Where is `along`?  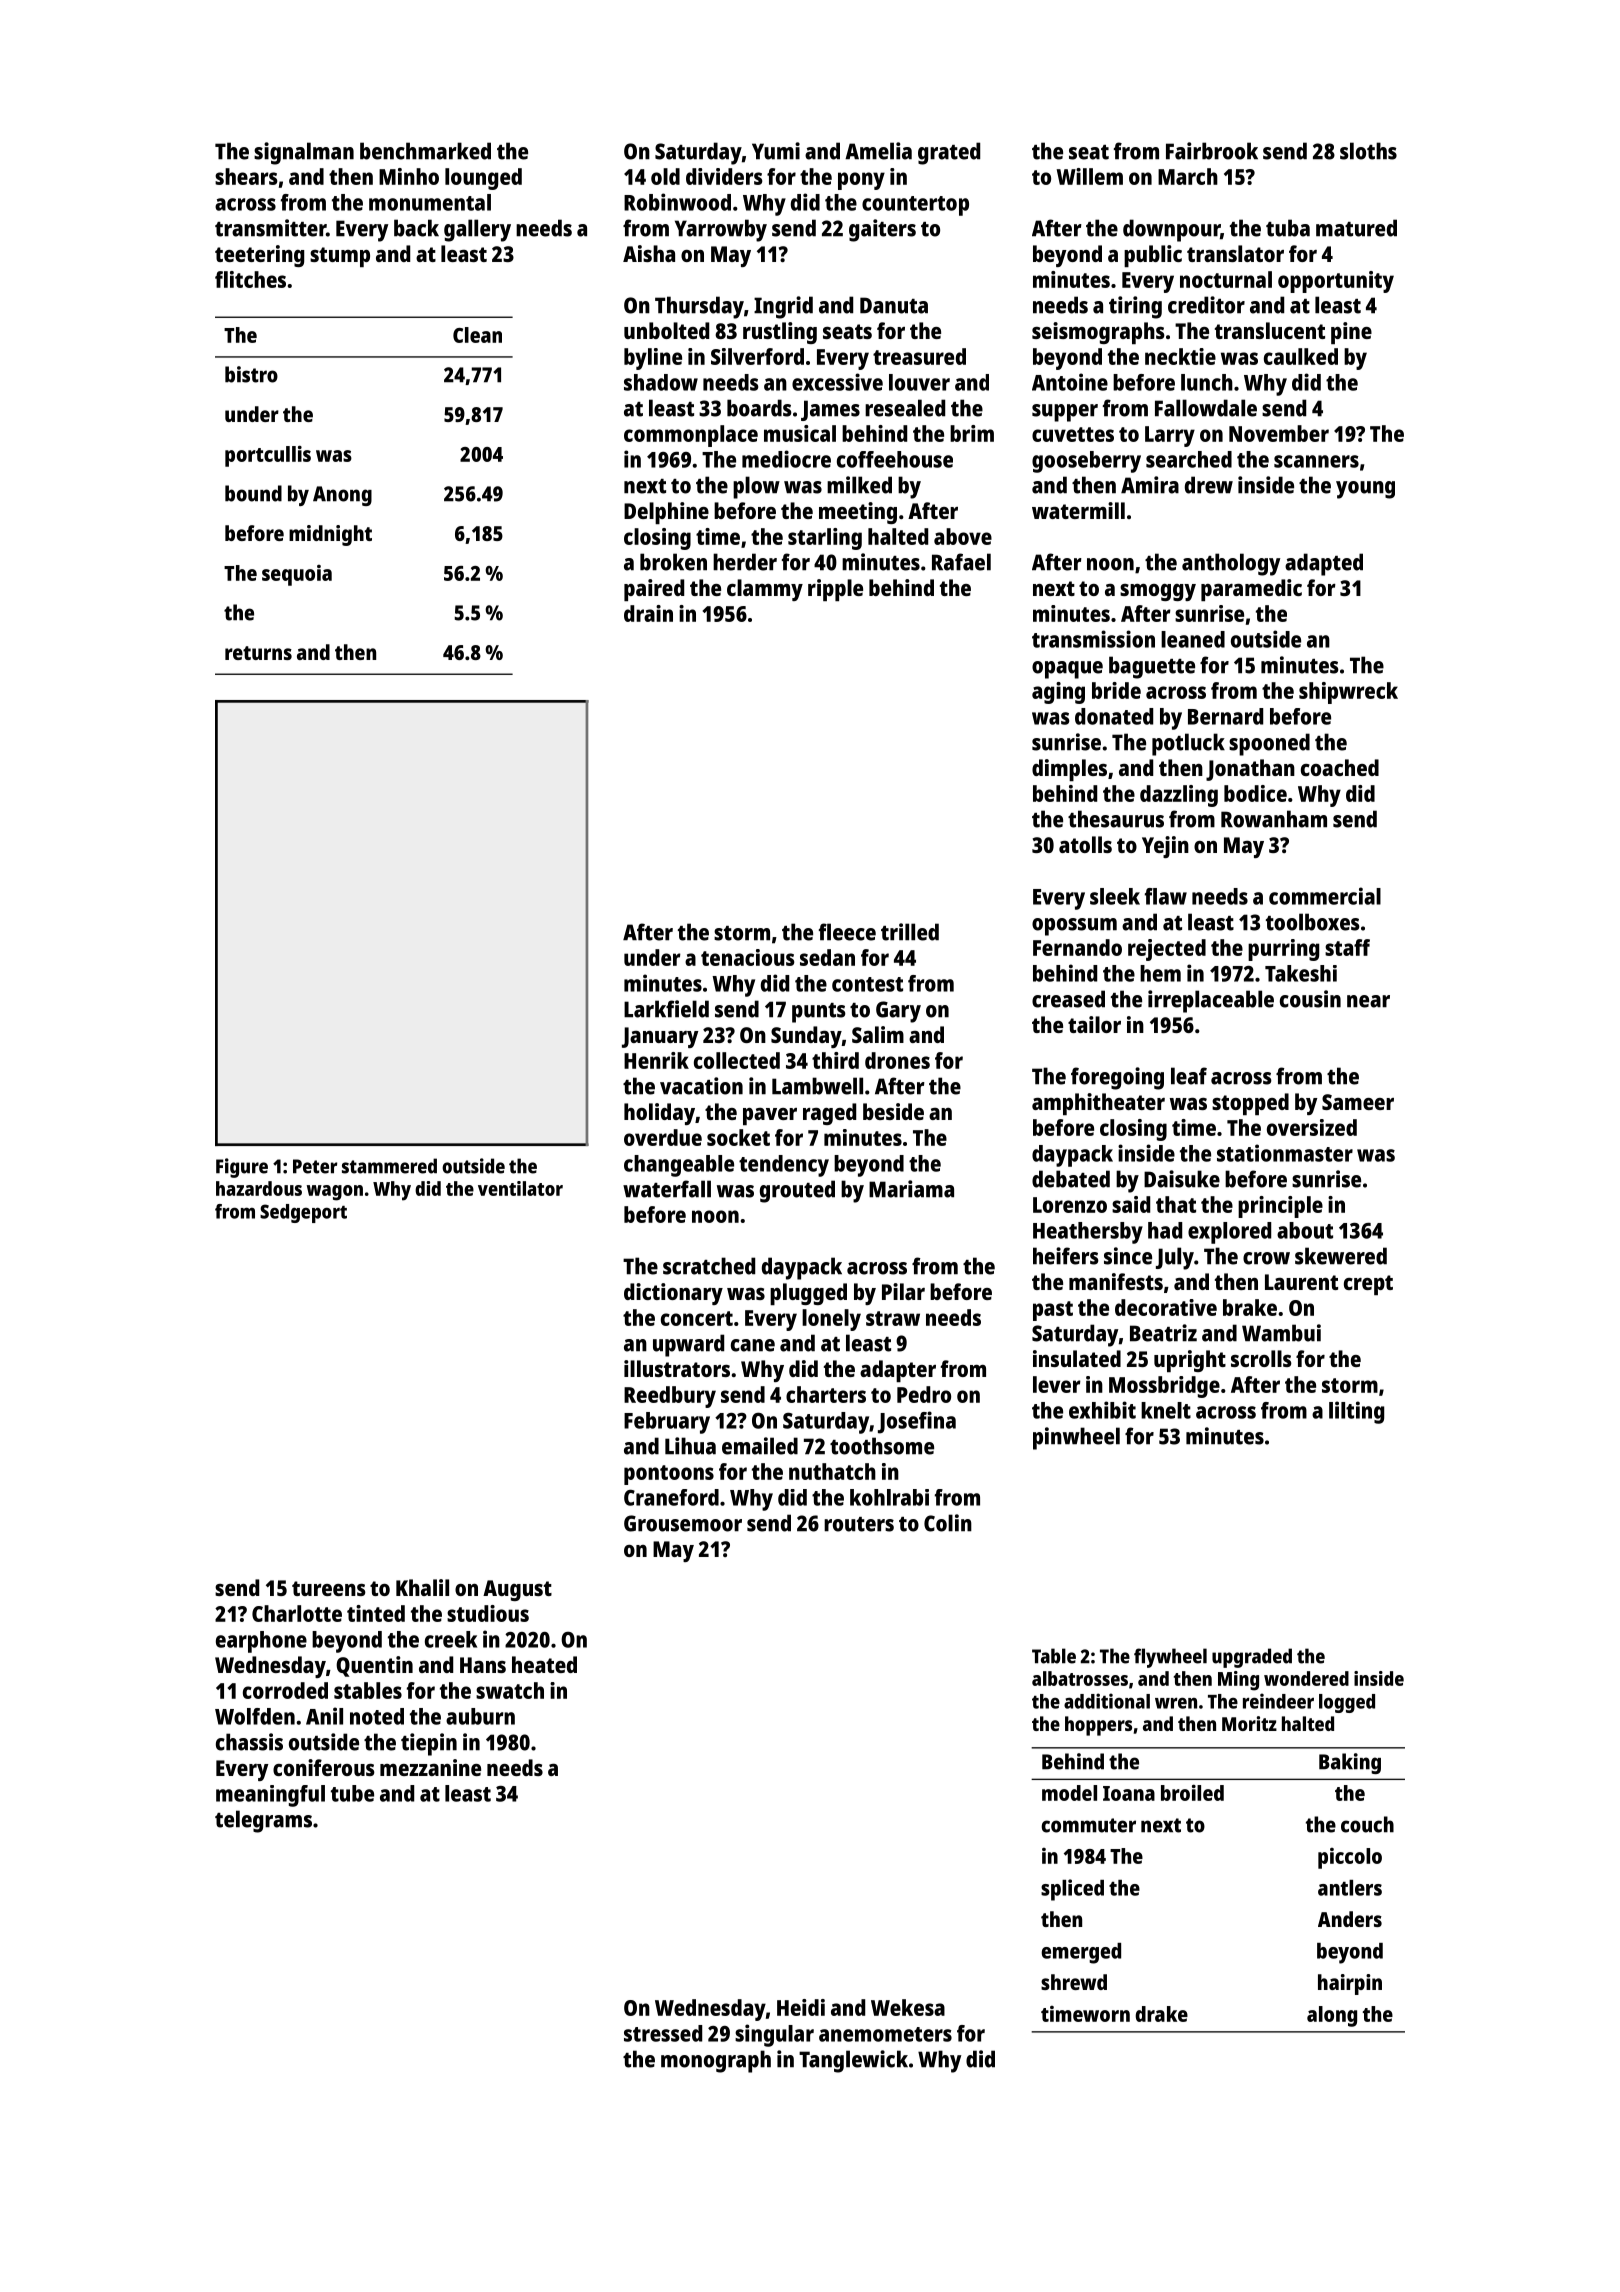
along is located at coordinates (1332, 2016).
